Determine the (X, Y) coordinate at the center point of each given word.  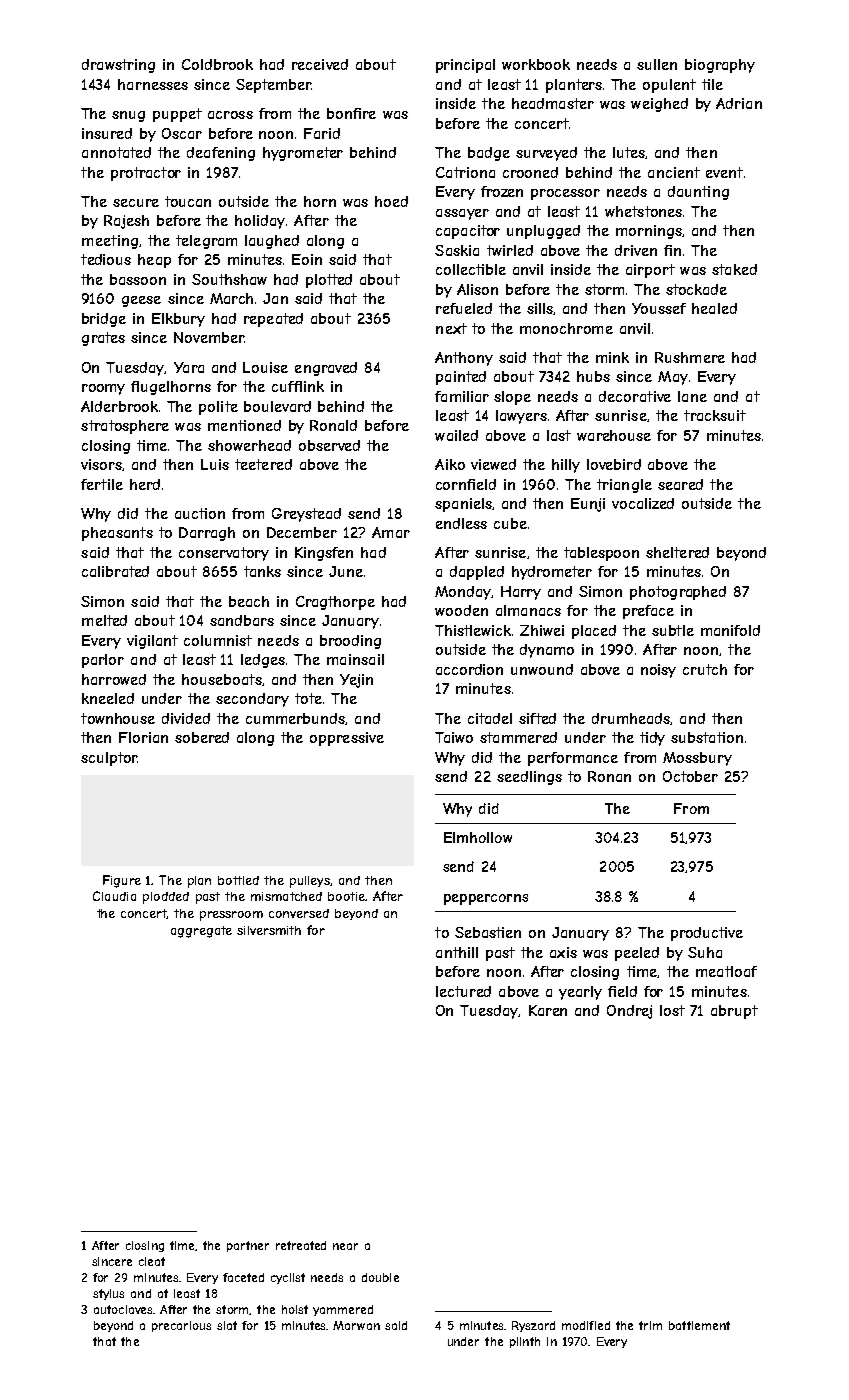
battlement (699, 1325)
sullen (657, 64)
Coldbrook (217, 64)
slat (227, 1325)
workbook (536, 64)
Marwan (356, 1325)
